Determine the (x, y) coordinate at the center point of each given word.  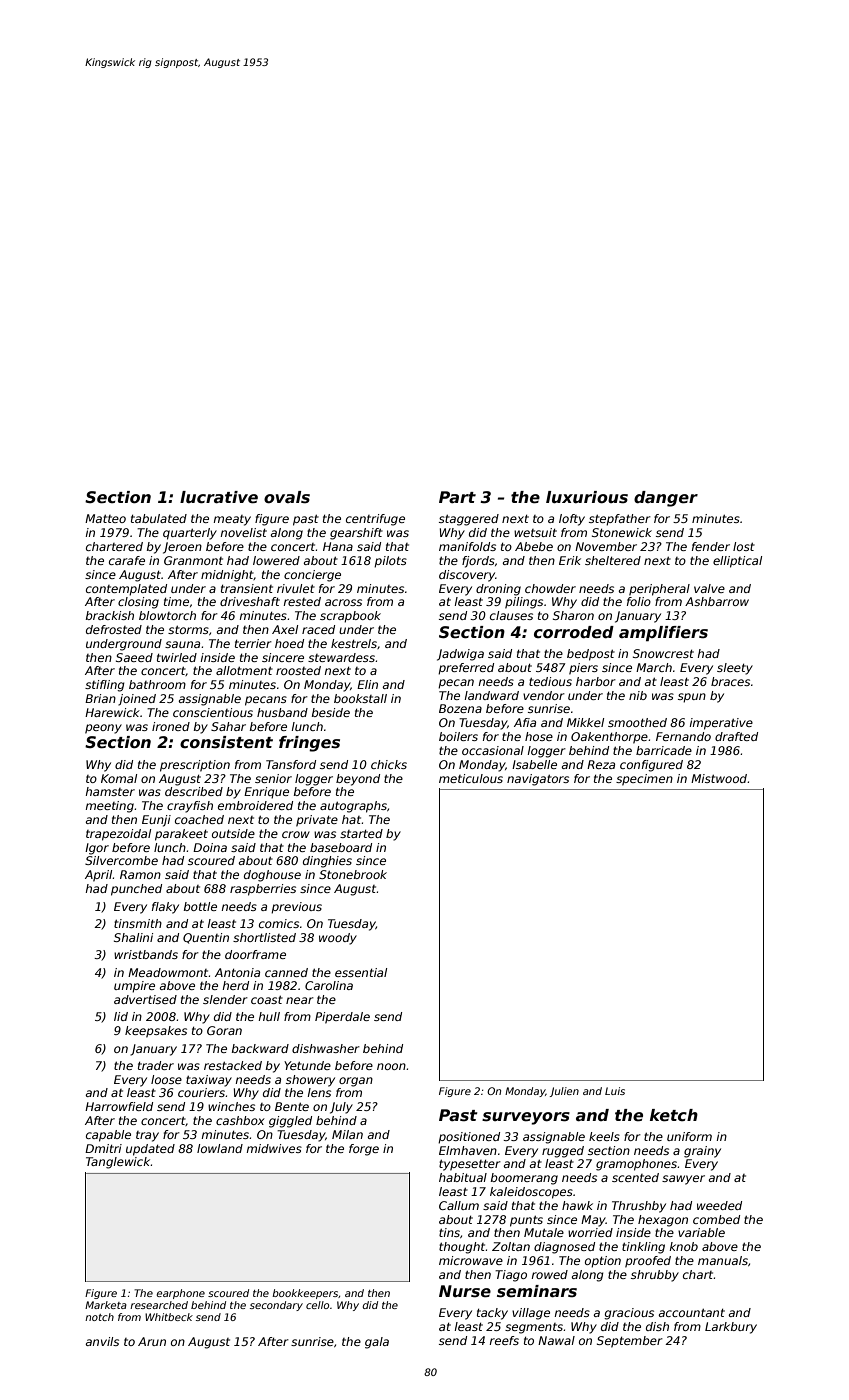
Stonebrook (353, 874)
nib (638, 695)
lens (319, 1092)
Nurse (465, 1291)
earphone (181, 1294)
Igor (97, 849)
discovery (467, 576)
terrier (253, 643)
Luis (615, 1091)
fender (711, 546)
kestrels (354, 643)
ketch (674, 1115)
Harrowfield (119, 1106)
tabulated (159, 518)
